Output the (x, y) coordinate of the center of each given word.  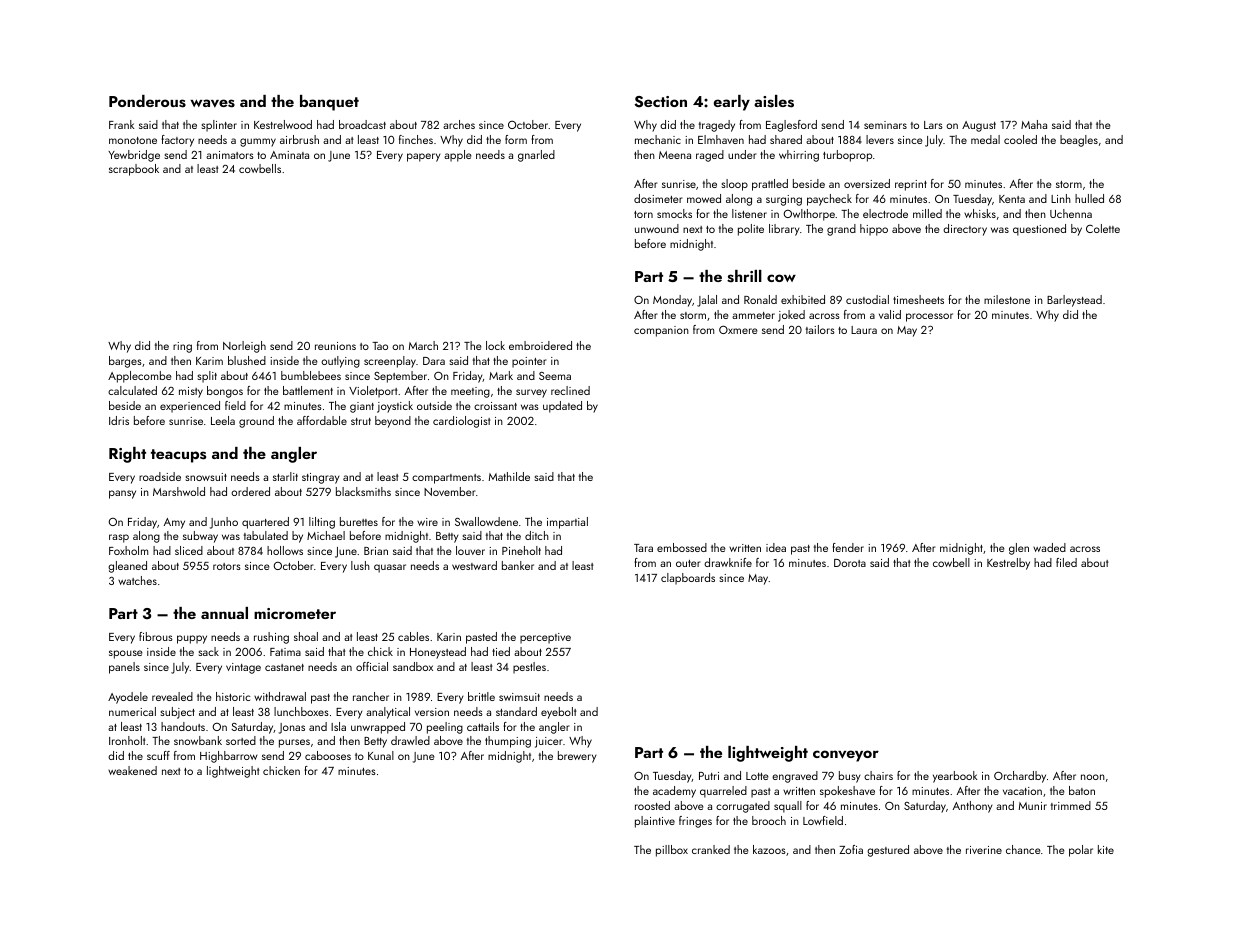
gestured (888, 851)
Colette (1103, 228)
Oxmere (738, 329)
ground (256, 422)
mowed (704, 198)
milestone (1007, 299)
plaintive (655, 822)
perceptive (545, 638)
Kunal (381, 755)
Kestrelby (1008, 564)
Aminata (289, 155)
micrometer (295, 613)
